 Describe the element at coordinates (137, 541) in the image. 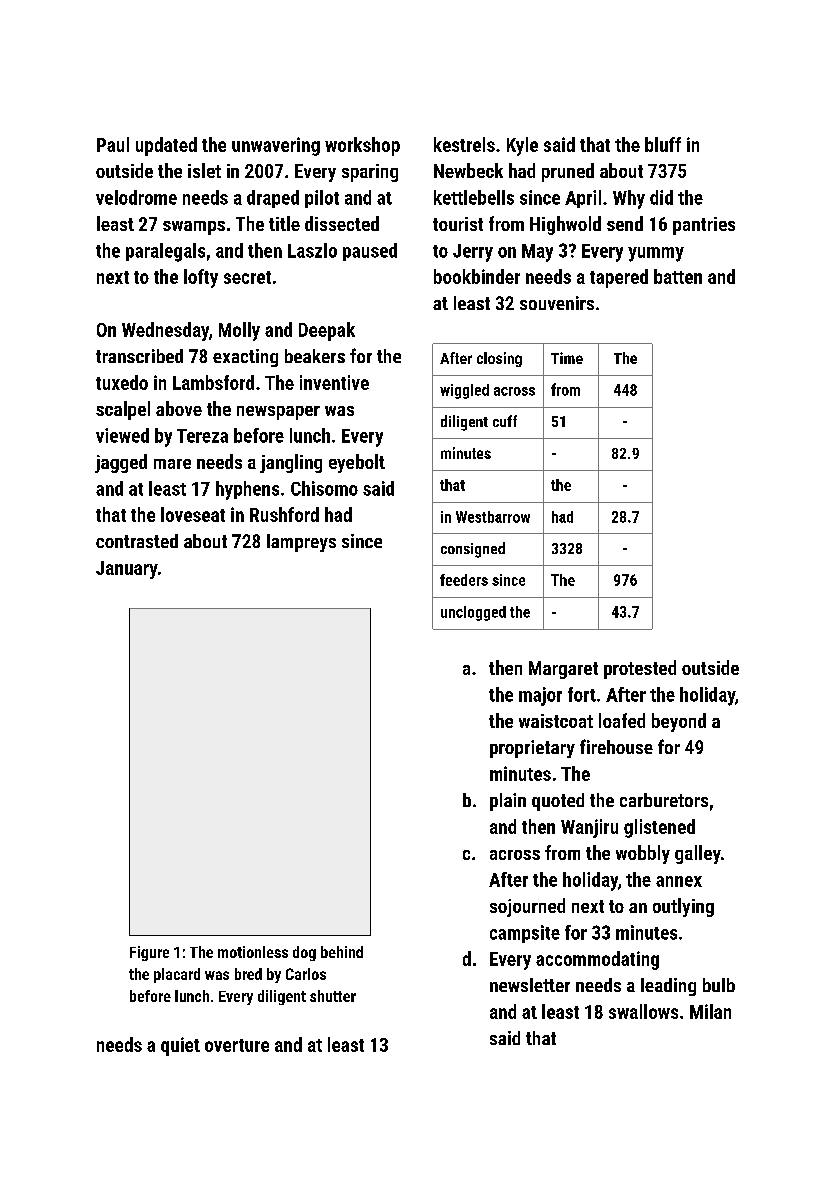

I see `contrasted` at that location.
